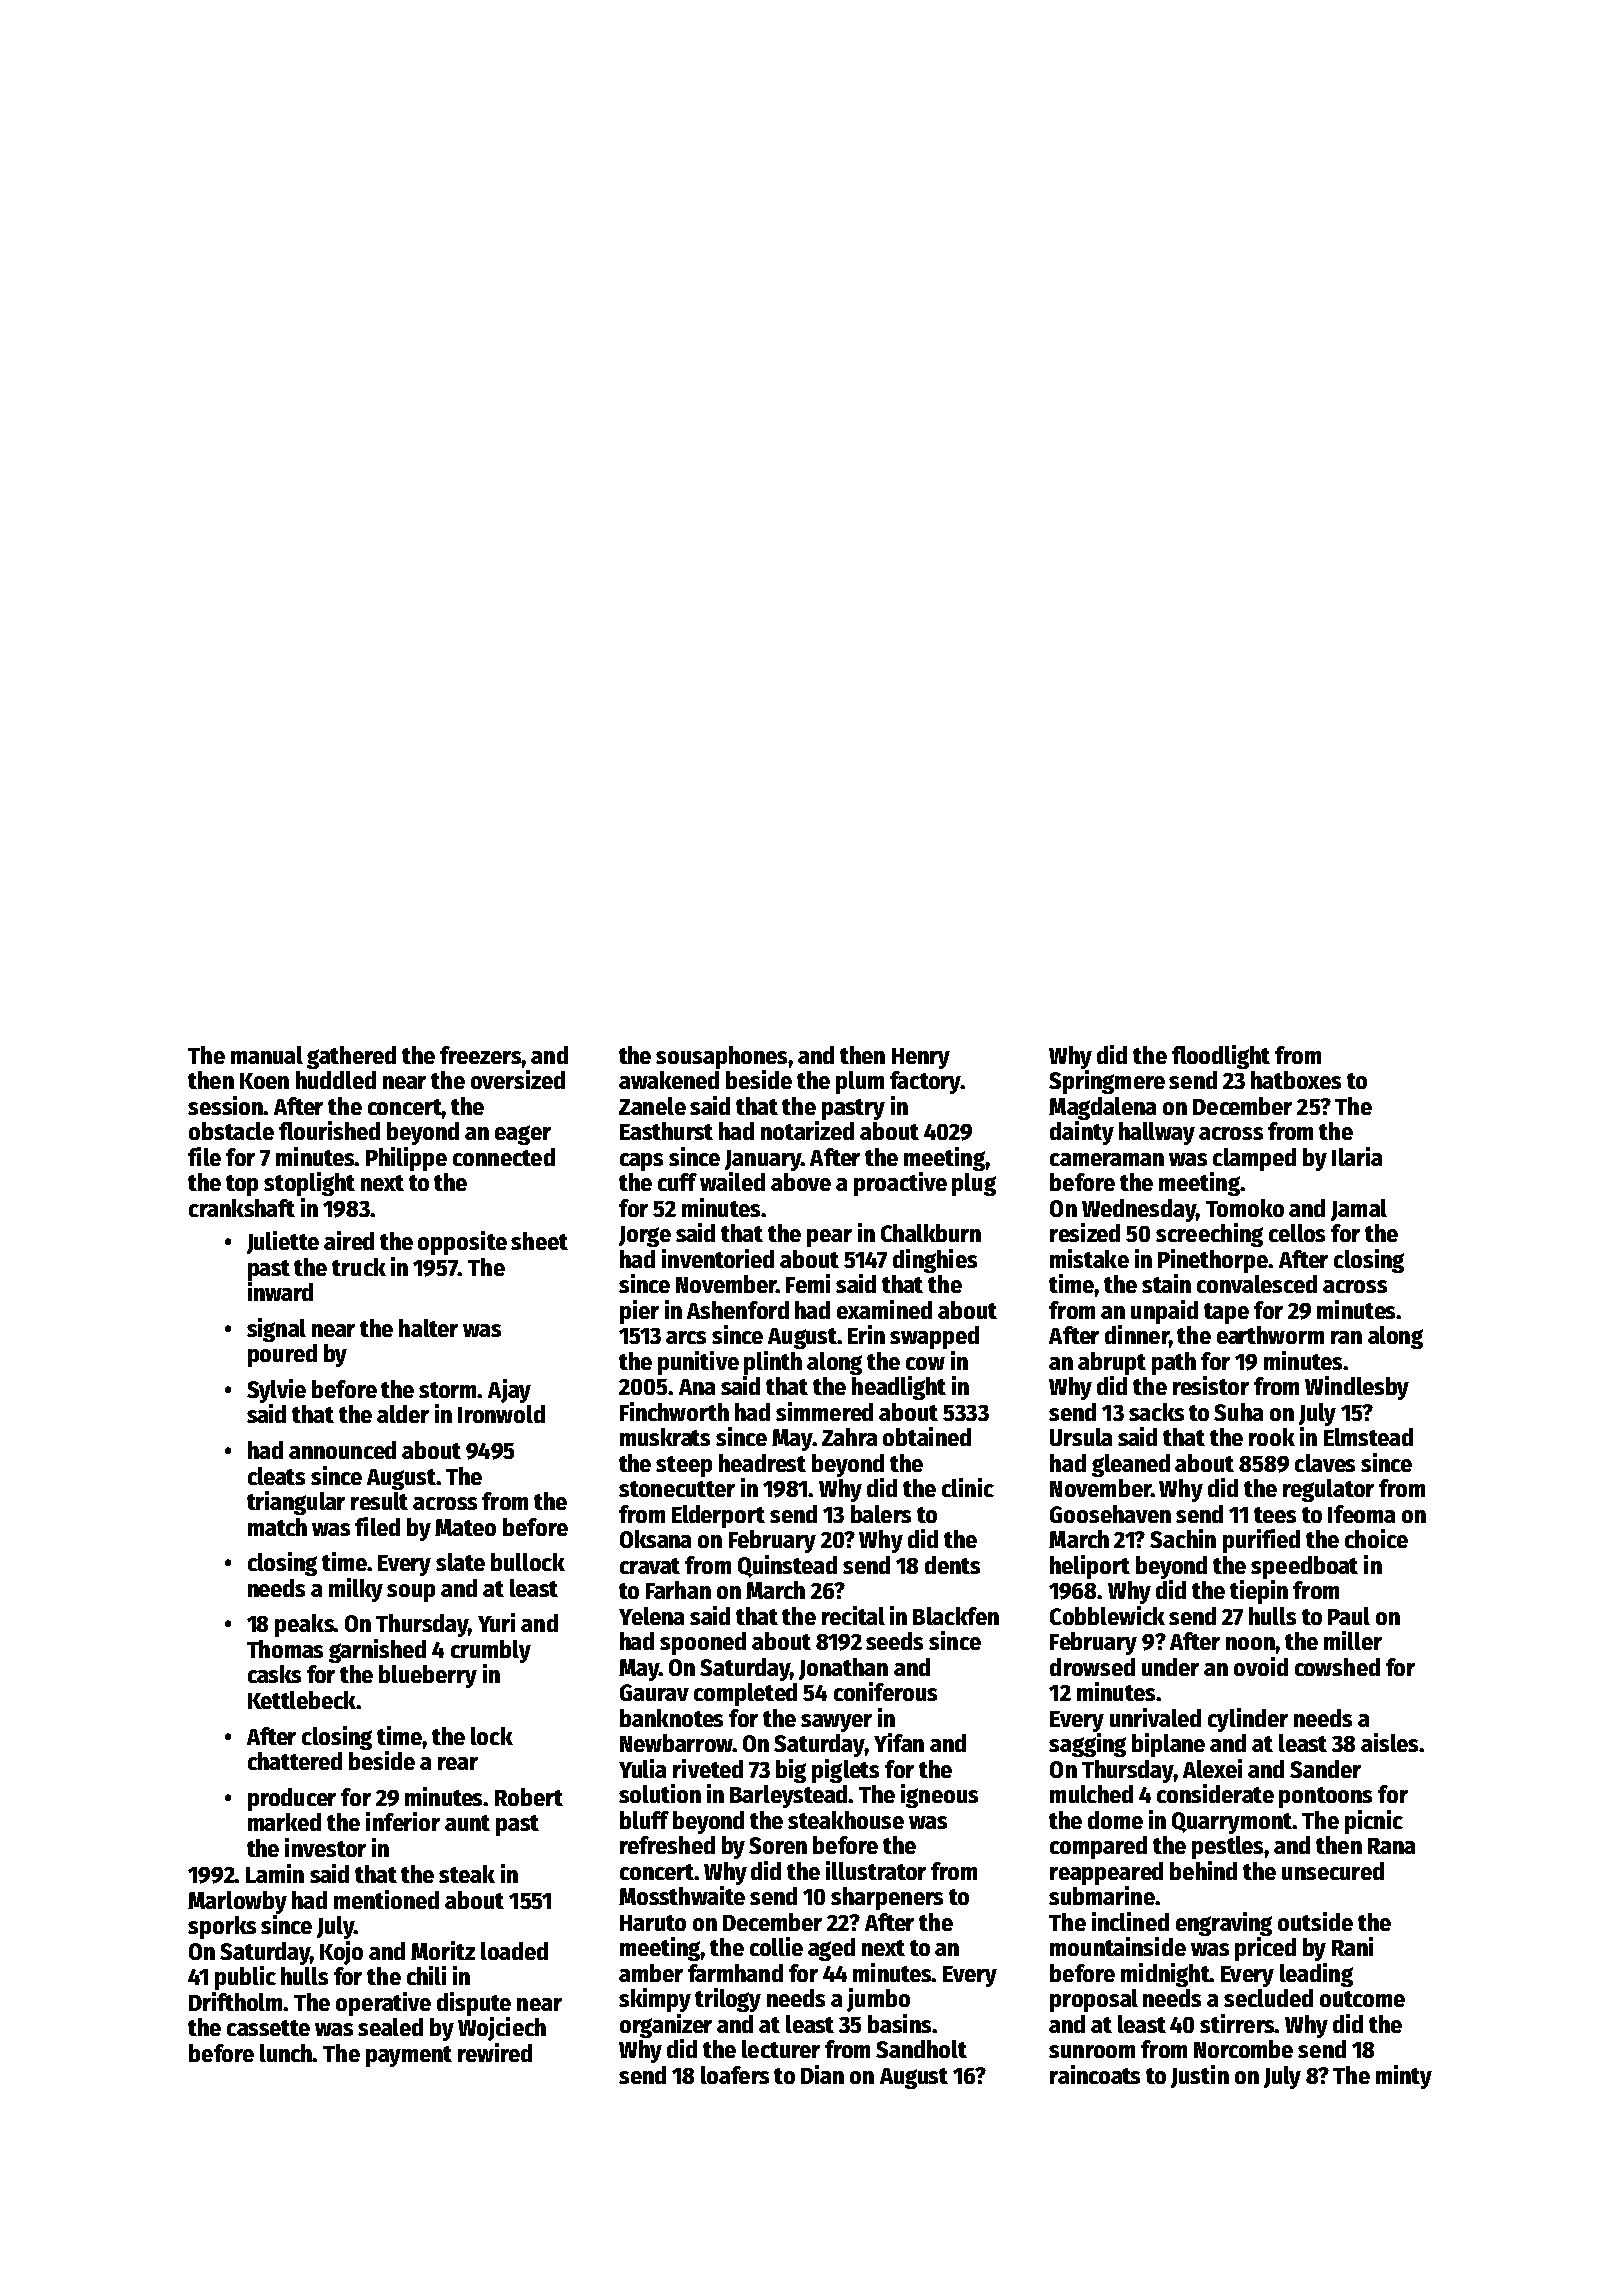  Describe the element at coordinates (222, 1927) in the screenshot. I see `sporks` at that location.
